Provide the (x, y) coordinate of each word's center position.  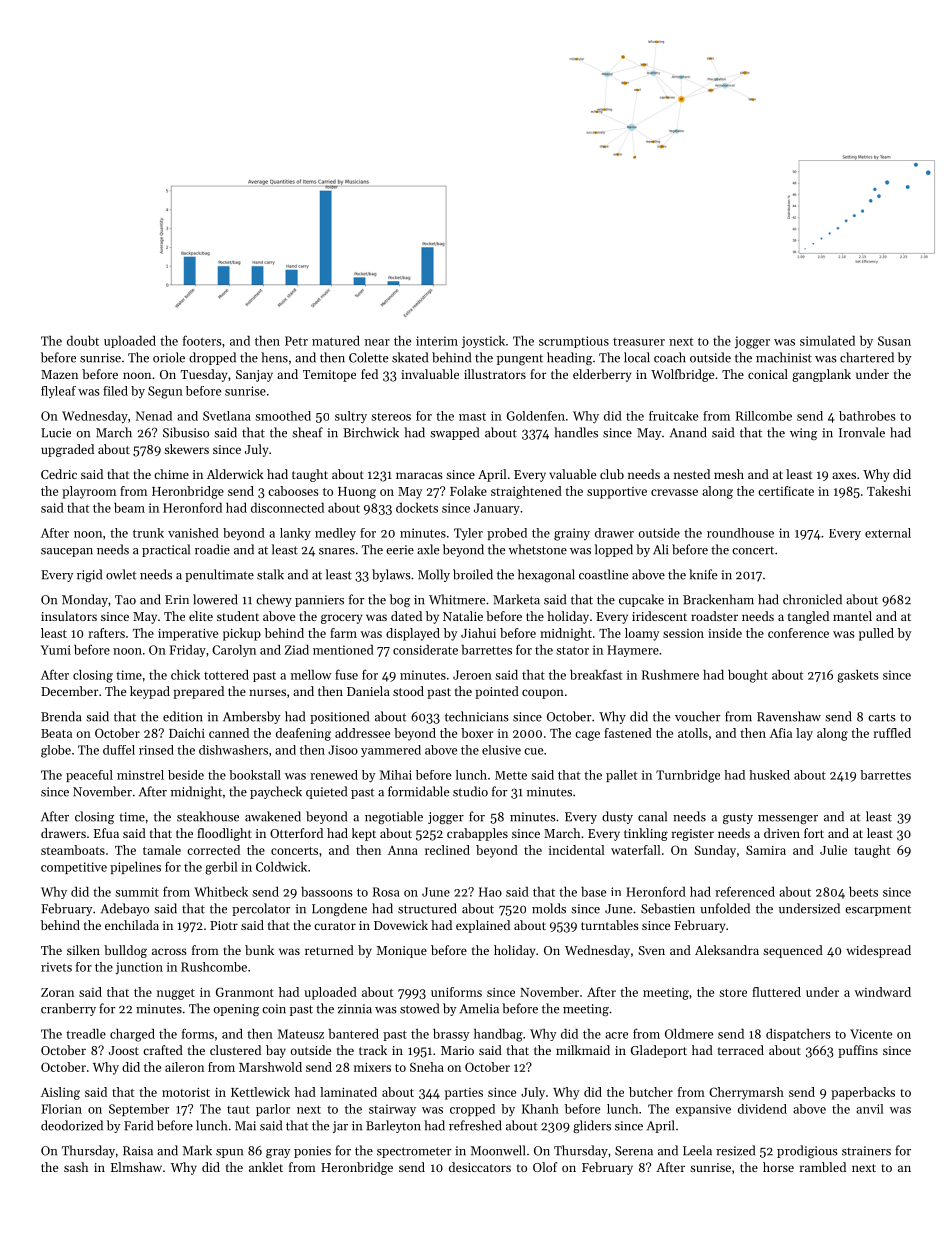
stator (572, 650)
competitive (74, 868)
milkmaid (583, 1050)
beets (863, 891)
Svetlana (227, 416)
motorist (186, 1092)
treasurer (639, 342)
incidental (577, 850)
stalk (270, 574)
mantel (852, 616)
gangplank (821, 375)
